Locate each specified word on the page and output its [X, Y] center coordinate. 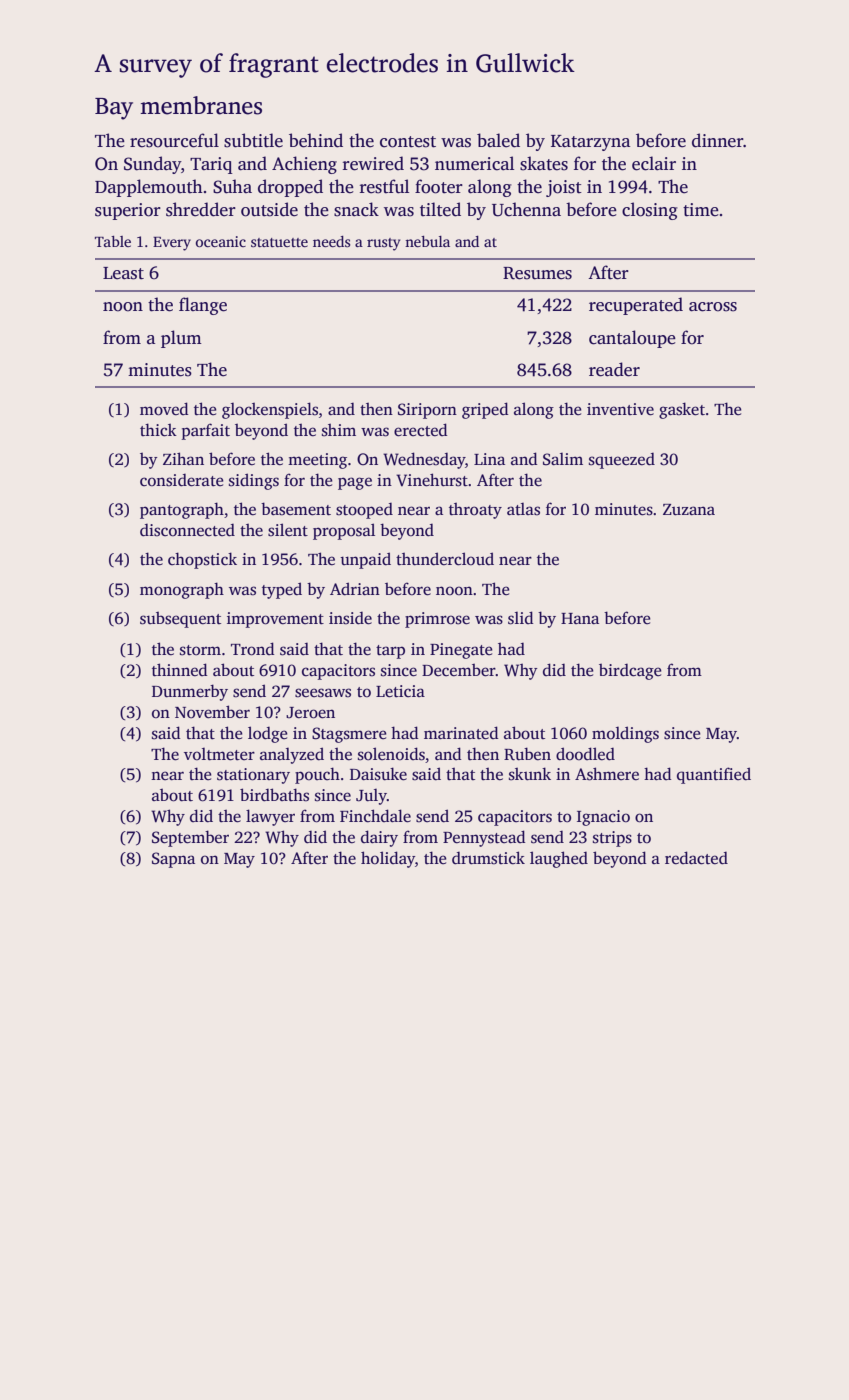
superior [128, 211]
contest [408, 142]
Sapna [173, 860]
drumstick [488, 858]
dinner [717, 140]
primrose [437, 620]
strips [612, 839]
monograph [182, 590]
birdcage [630, 672]
